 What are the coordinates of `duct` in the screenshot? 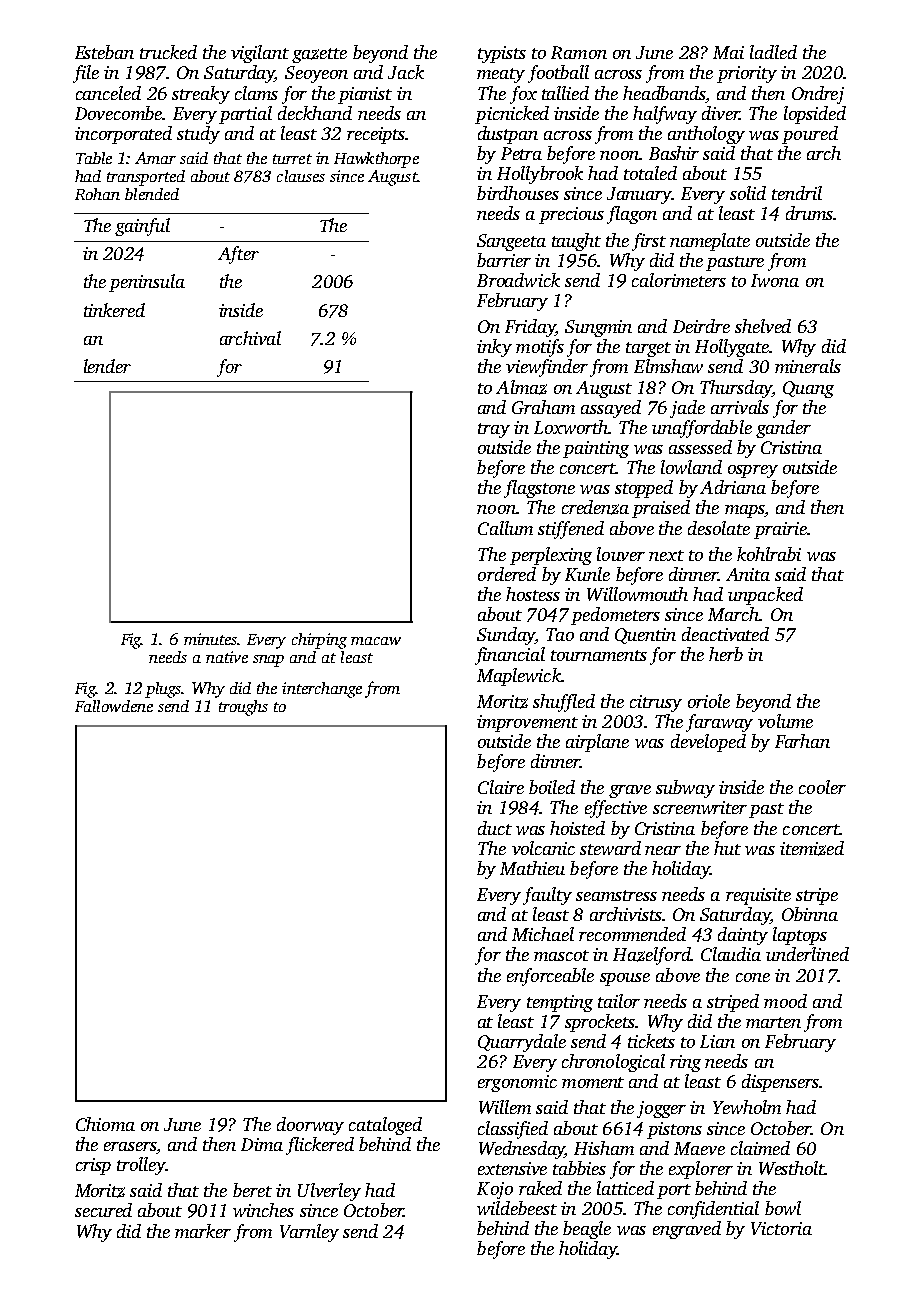 It's located at (495, 828).
